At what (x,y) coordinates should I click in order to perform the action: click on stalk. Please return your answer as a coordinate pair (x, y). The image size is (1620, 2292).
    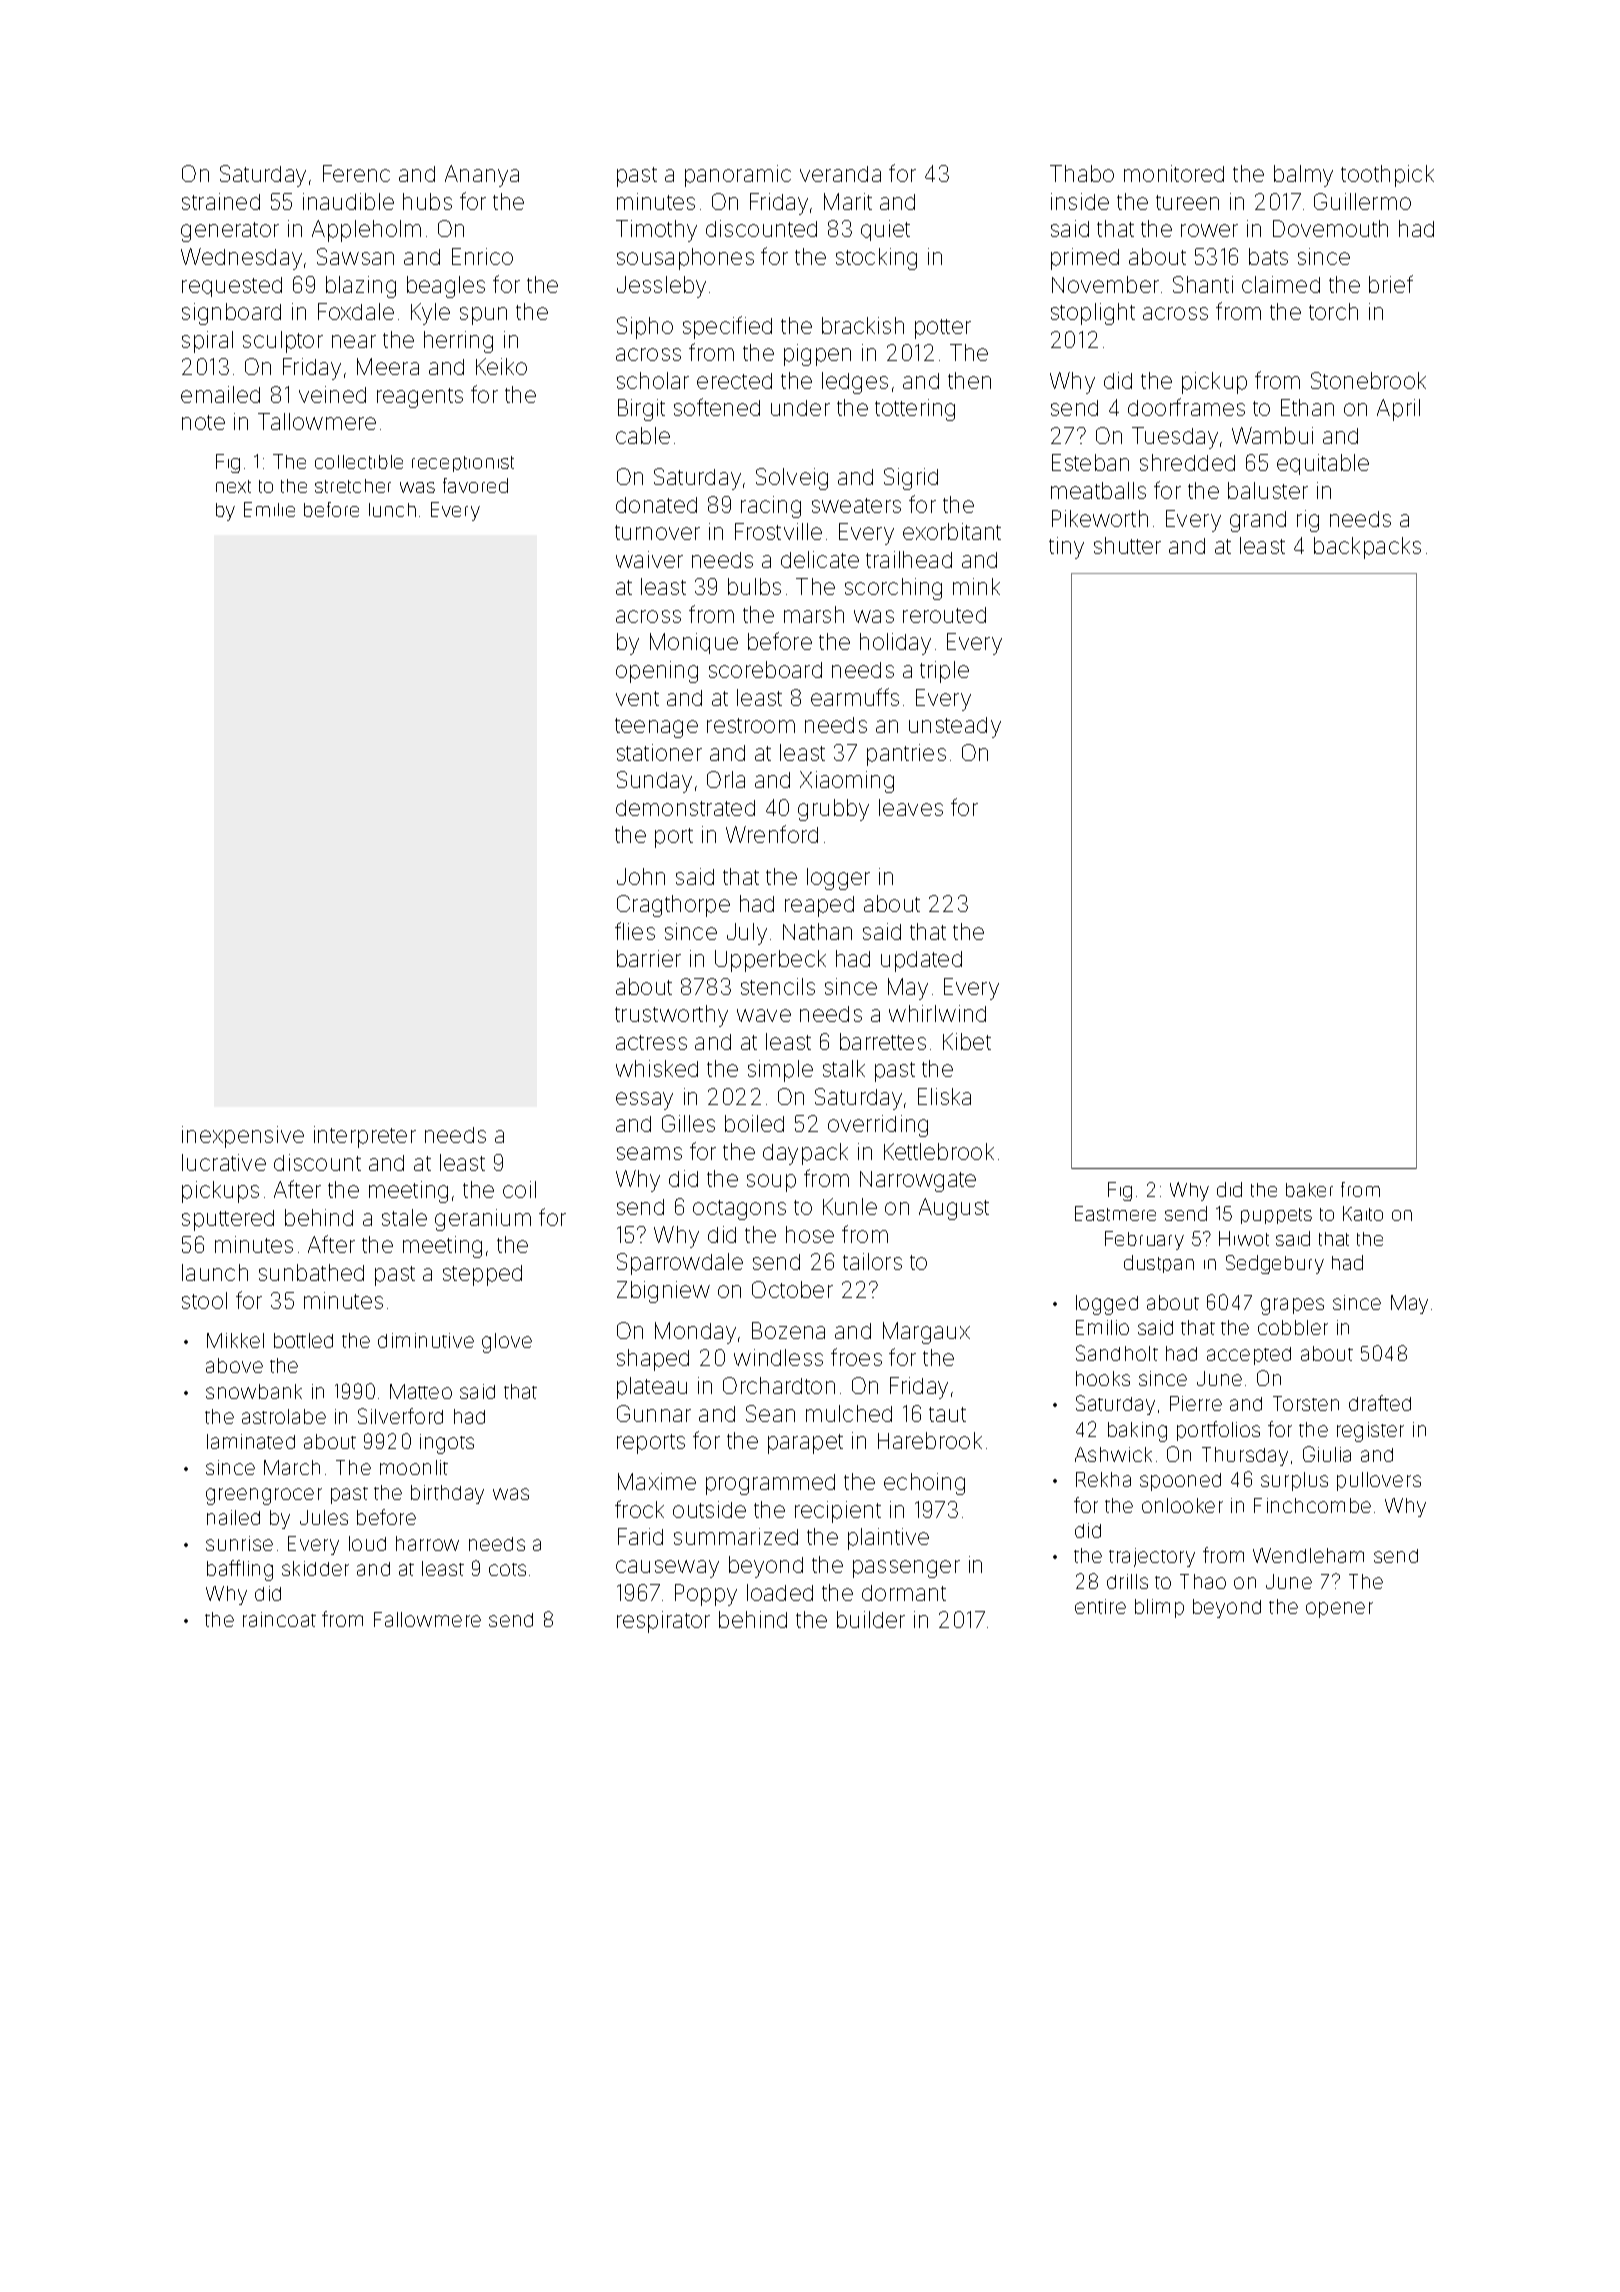
    Looking at the image, I should click on (844, 1068).
